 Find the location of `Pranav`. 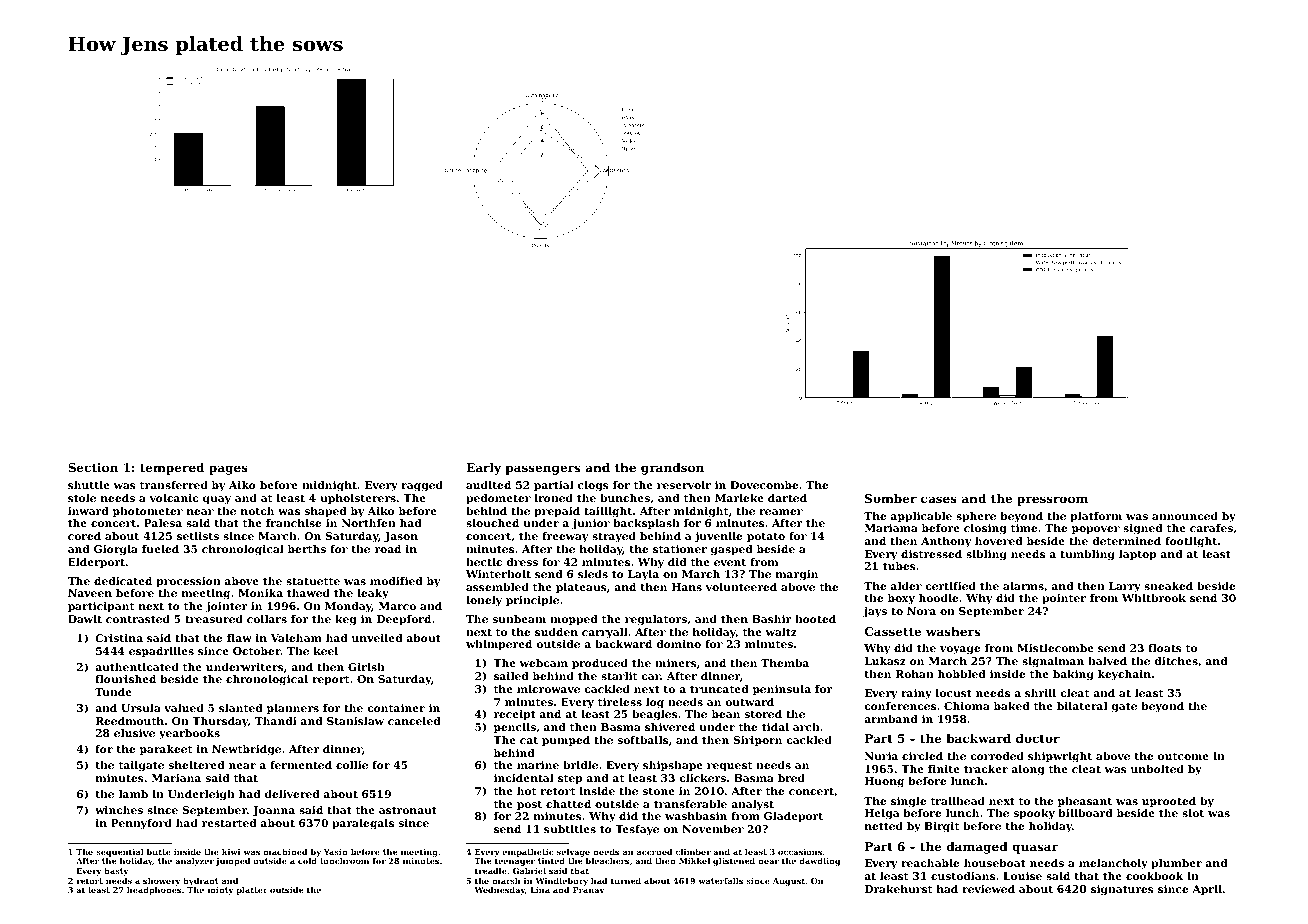

Pranav is located at coordinates (588, 890).
